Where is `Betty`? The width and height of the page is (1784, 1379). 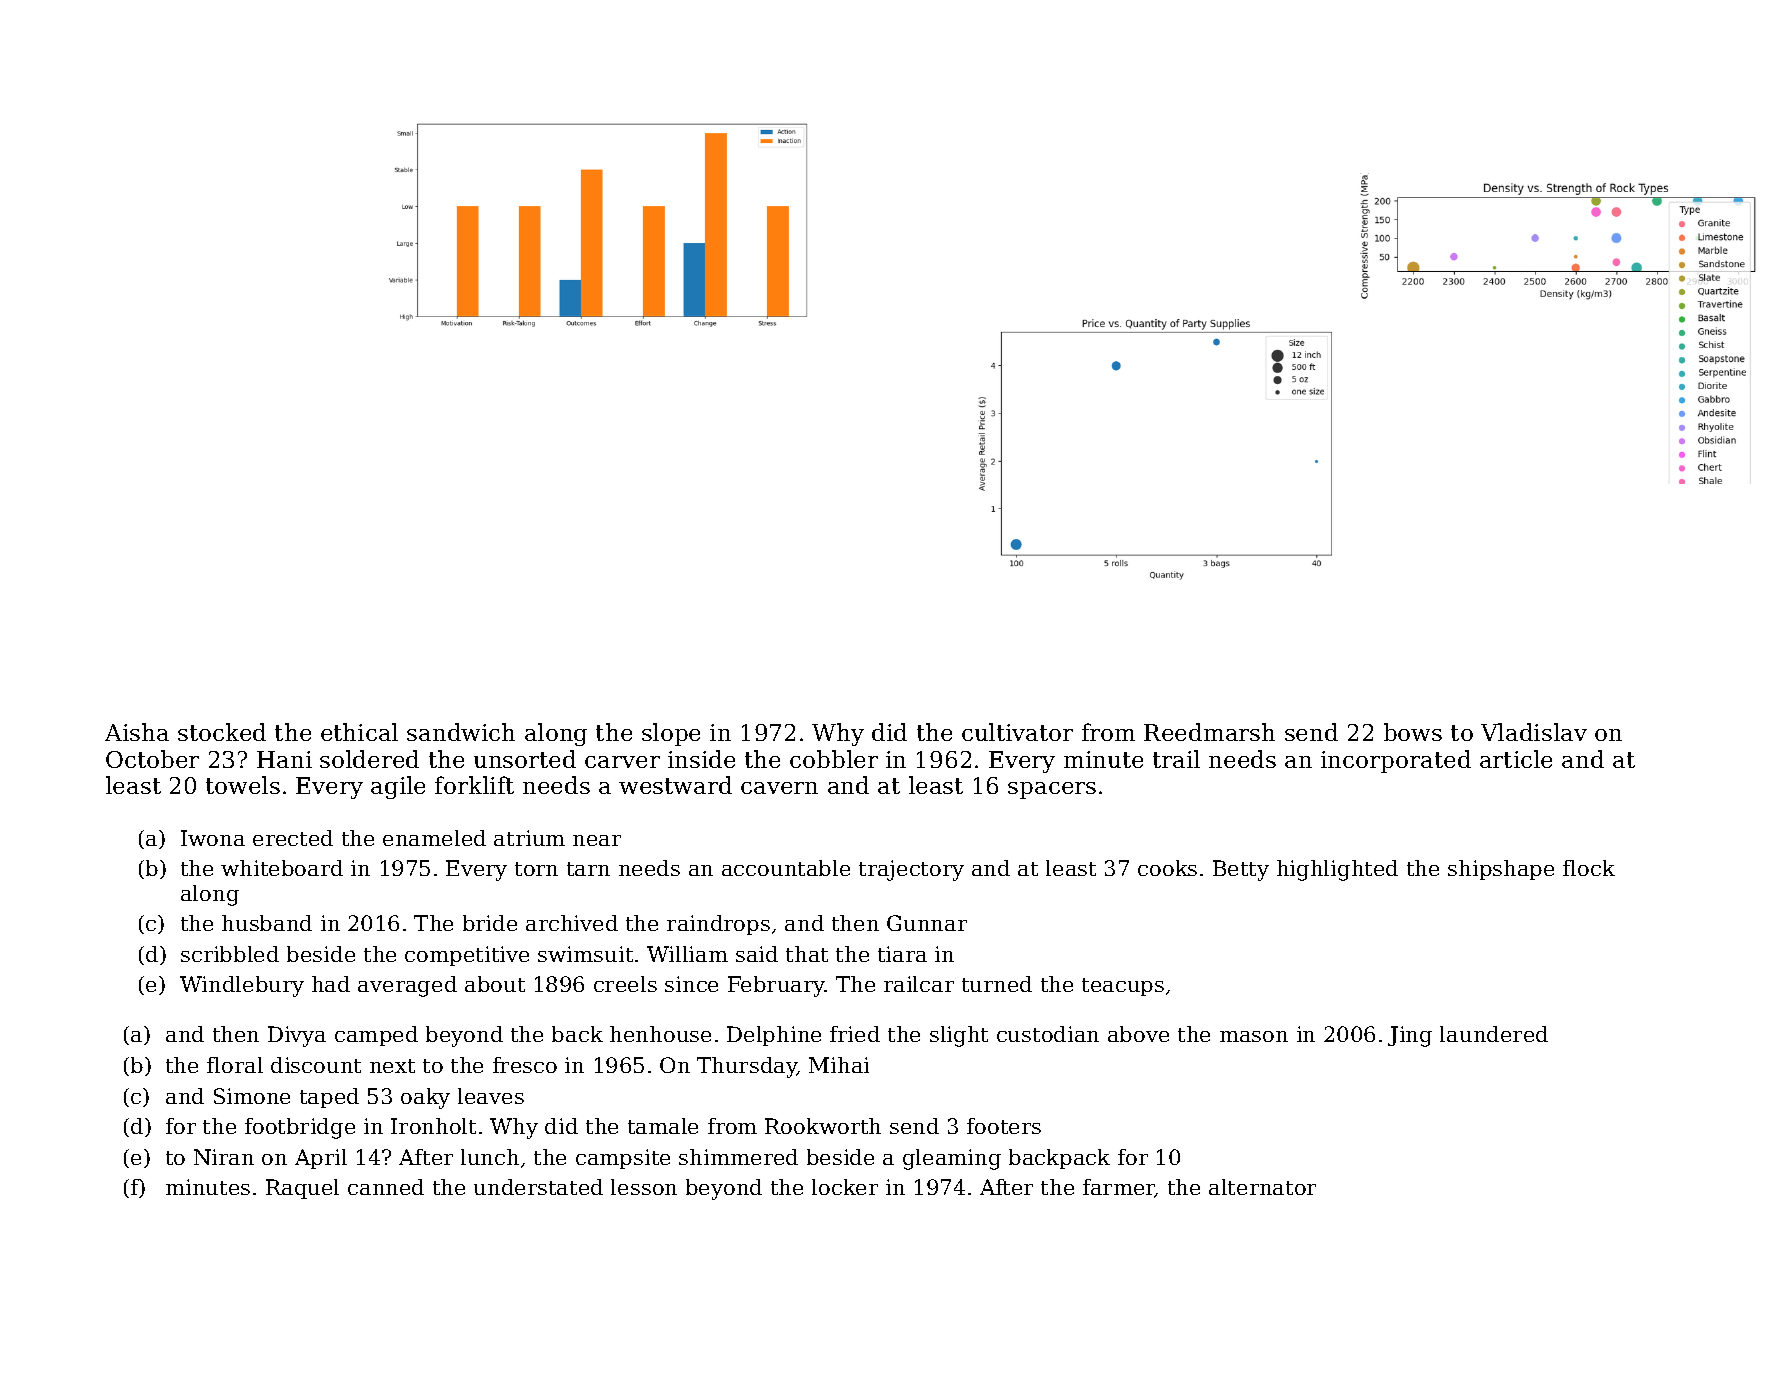 Betty is located at coordinates (1241, 870).
